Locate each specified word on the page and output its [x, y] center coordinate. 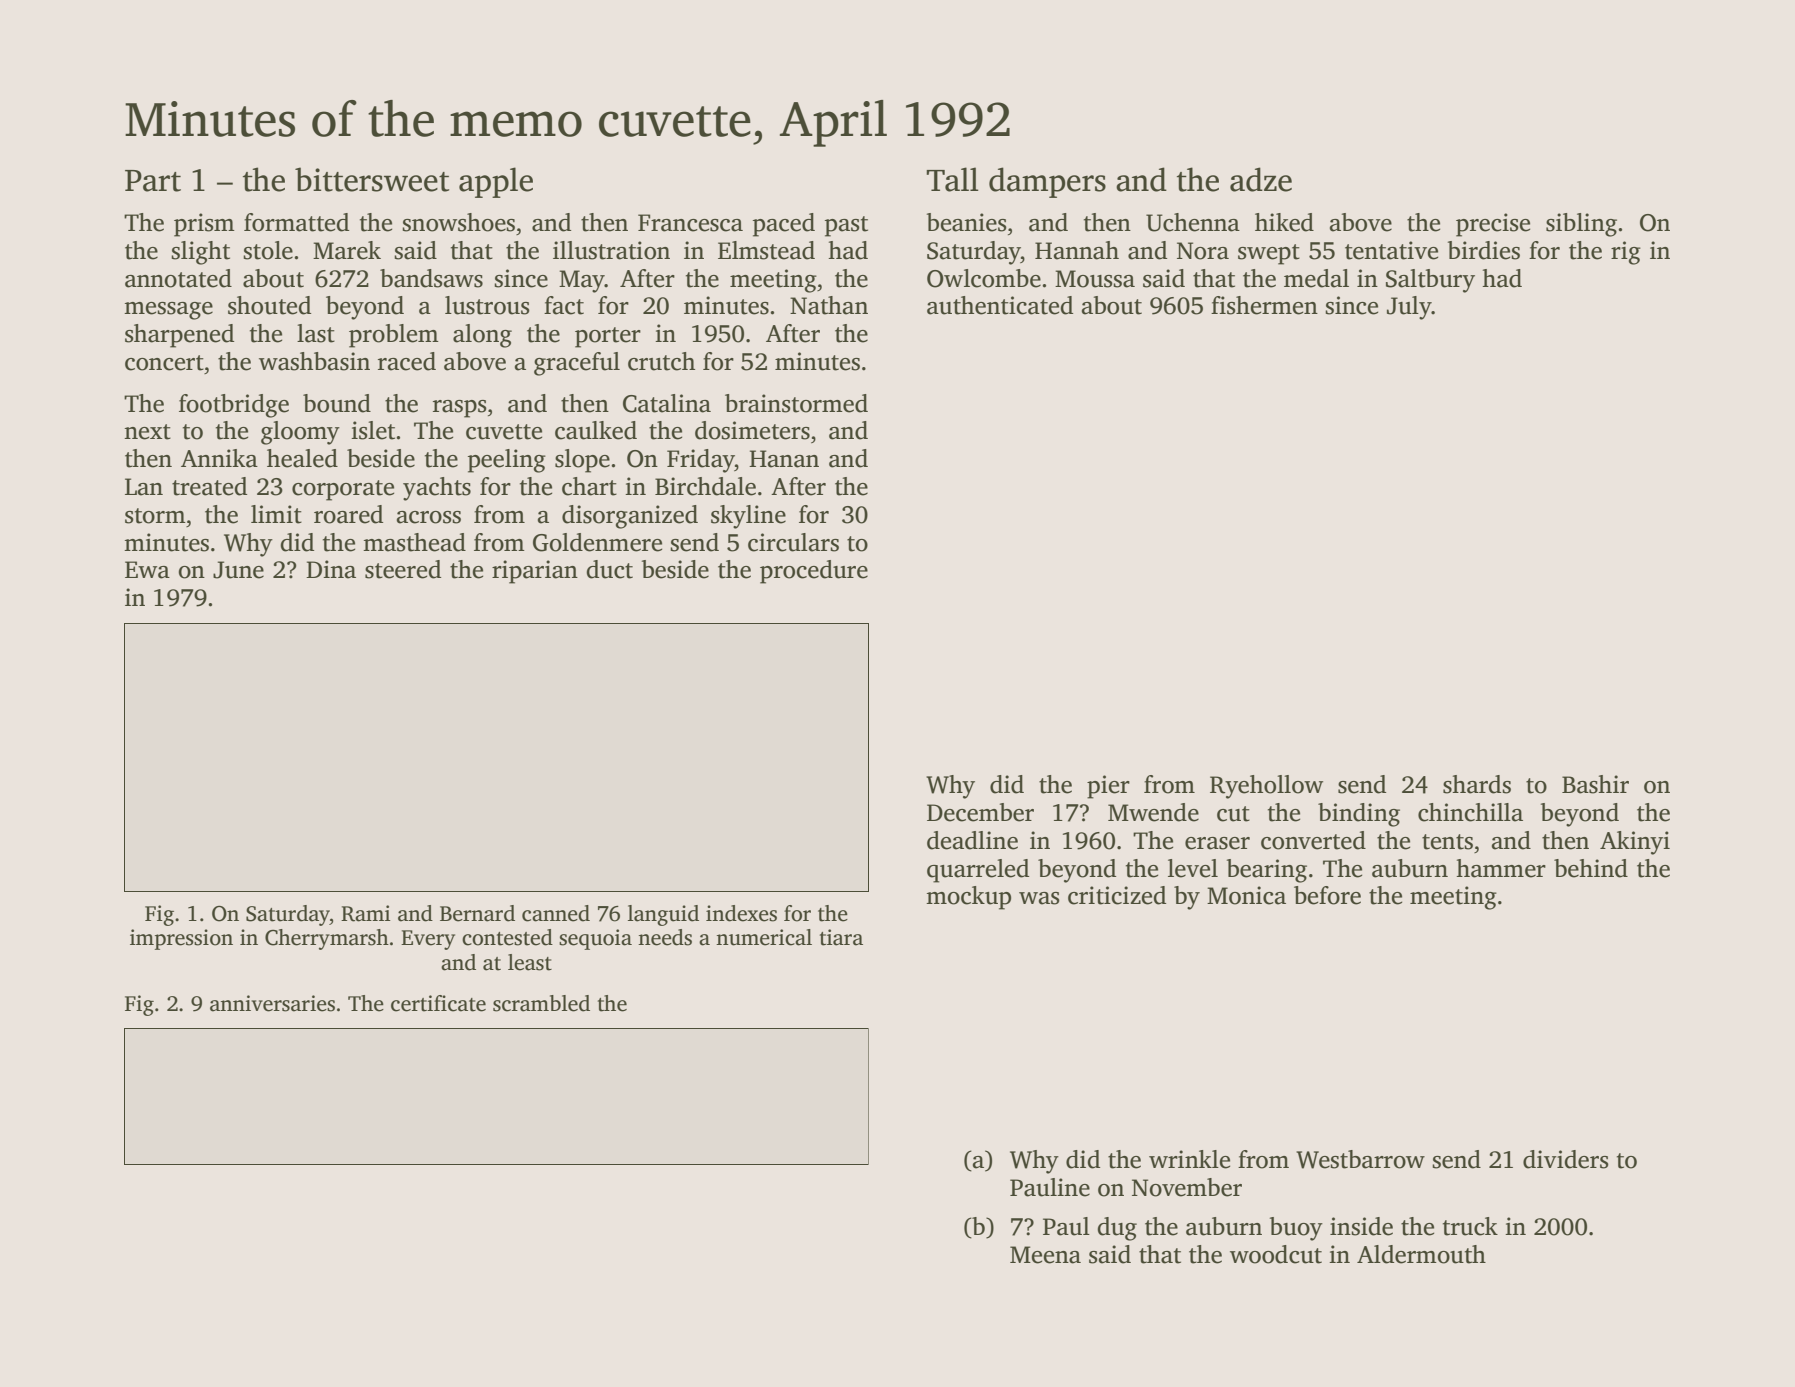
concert [164, 363]
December [980, 812]
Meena [1045, 1255]
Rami [366, 913]
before [1327, 895]
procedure [814, 572]
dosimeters [752, 430]
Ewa [147, 570]
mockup [968, 898]
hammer [1501, 868]
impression [181, 939]
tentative [1391, 250]
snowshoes [458, 222]
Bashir [1595, 784]
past [846, 226]
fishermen [1264, 305]
